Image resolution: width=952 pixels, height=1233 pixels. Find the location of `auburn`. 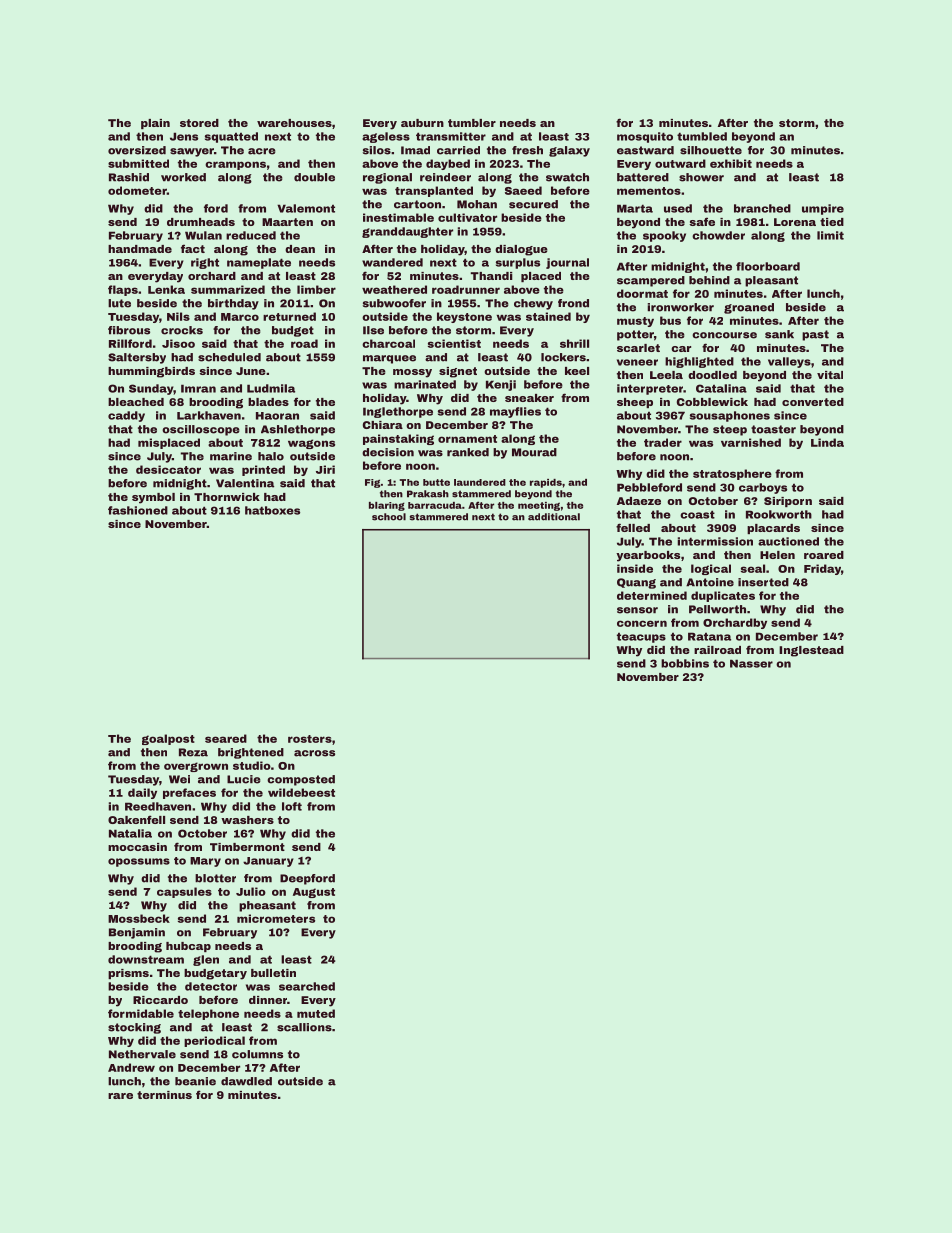

auburn is located at coordinates (422, 123).
